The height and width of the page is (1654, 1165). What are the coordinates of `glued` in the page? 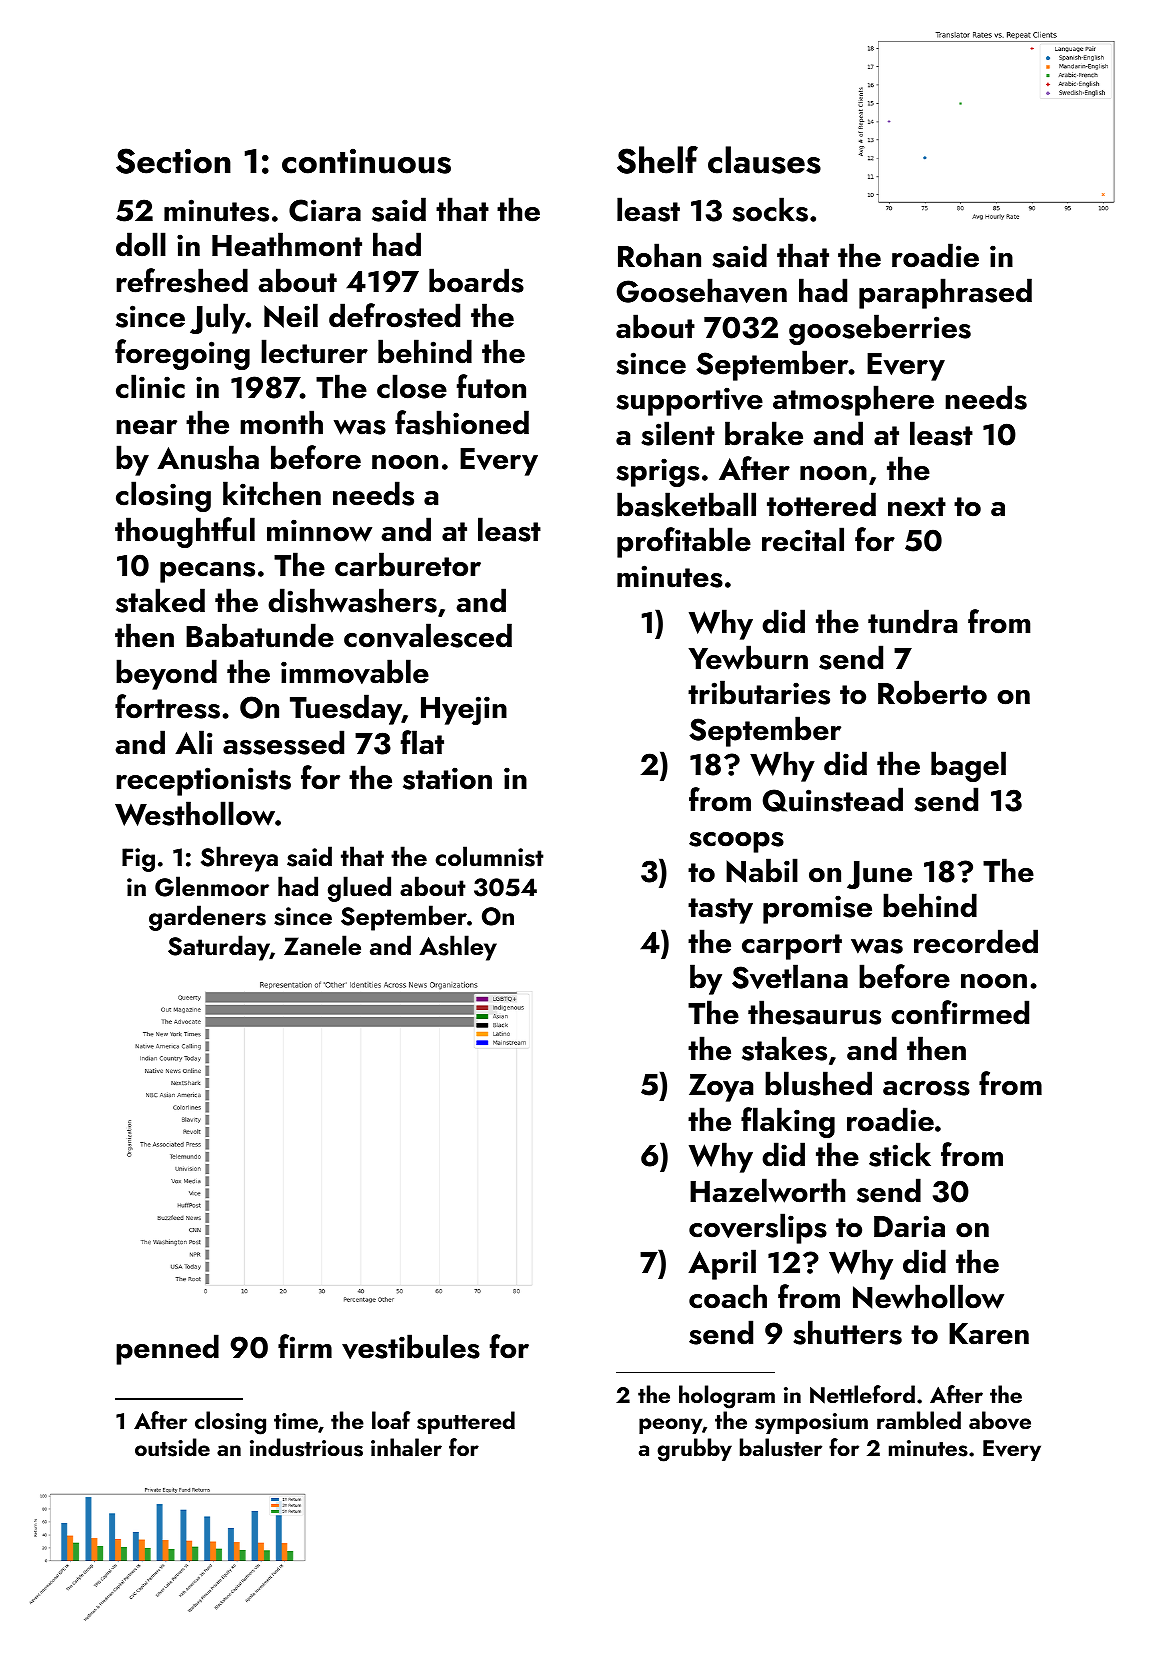 It's located at (359, 889).
